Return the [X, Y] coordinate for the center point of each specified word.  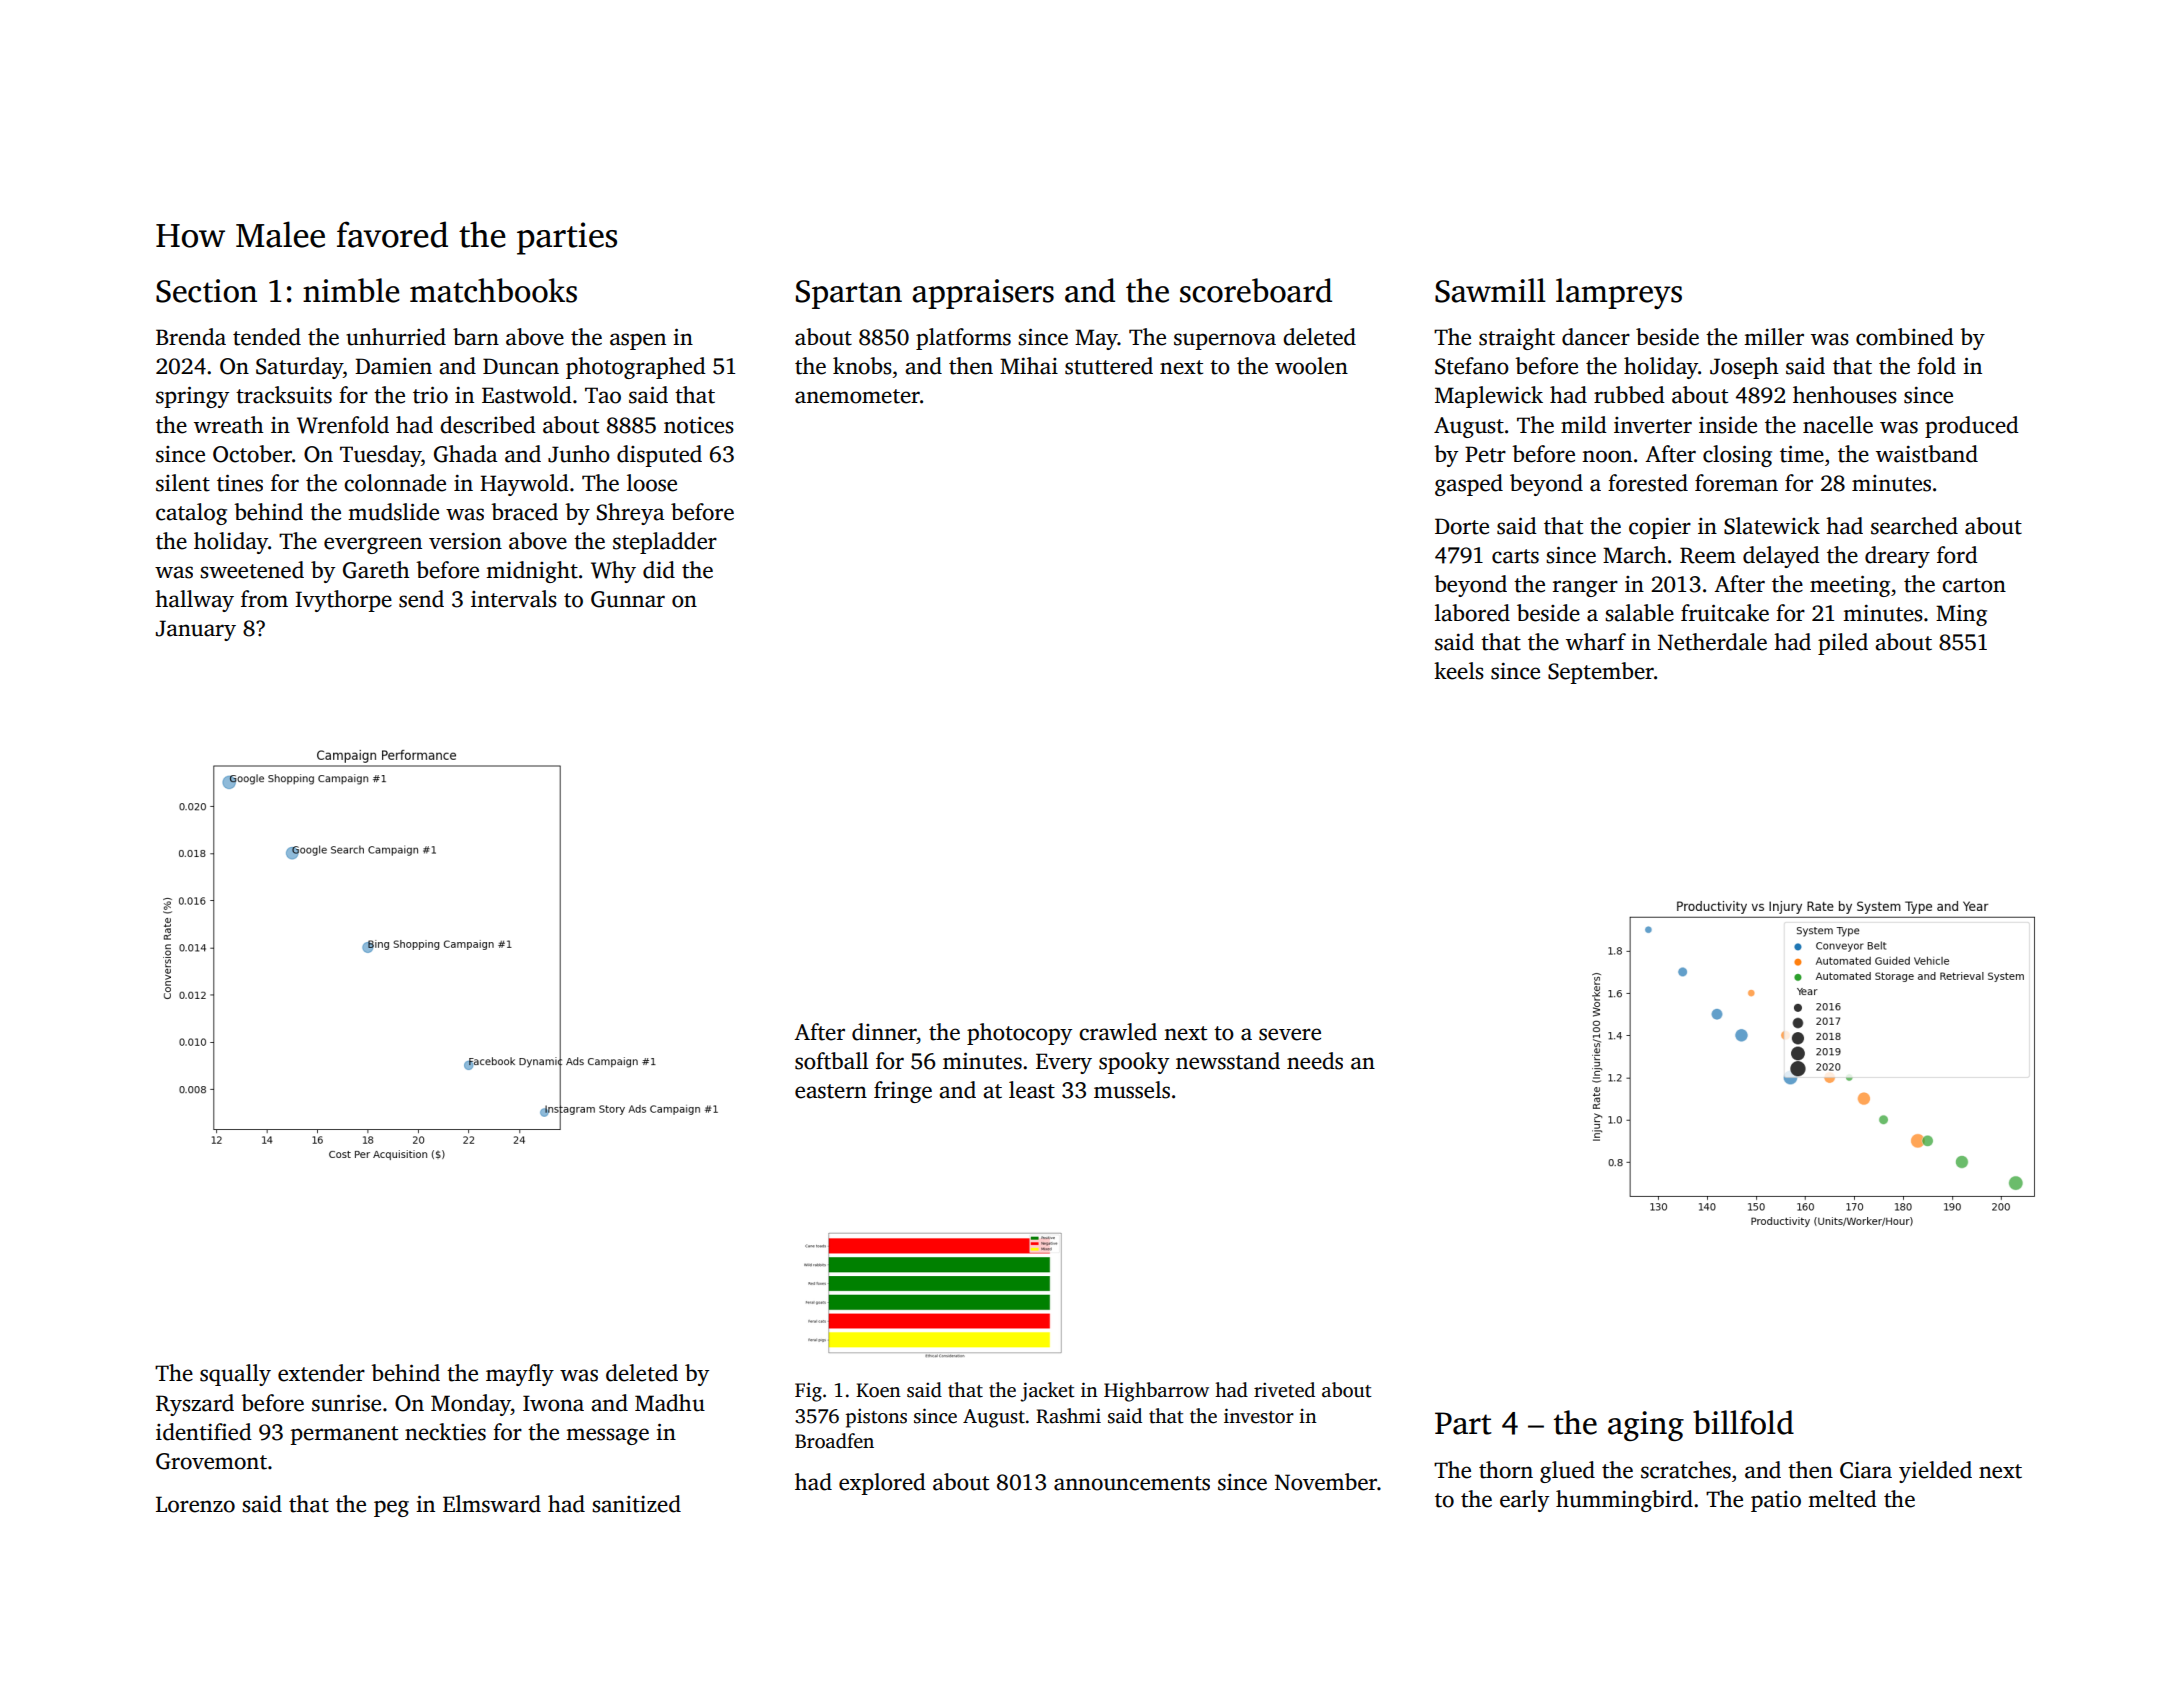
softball [831, 1061]
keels [1459, 671]
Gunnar [628, 599]
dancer [1596, 337]
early [1524, 1501]
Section [206, 291]
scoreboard [1256, 290]
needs [1315, 1061]
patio [1776, 1501]
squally [235, 1375]
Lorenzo [195, 1504]
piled [1843, 644]
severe [1290, 1034]
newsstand [1228, 1061]
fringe [903, 1092]
